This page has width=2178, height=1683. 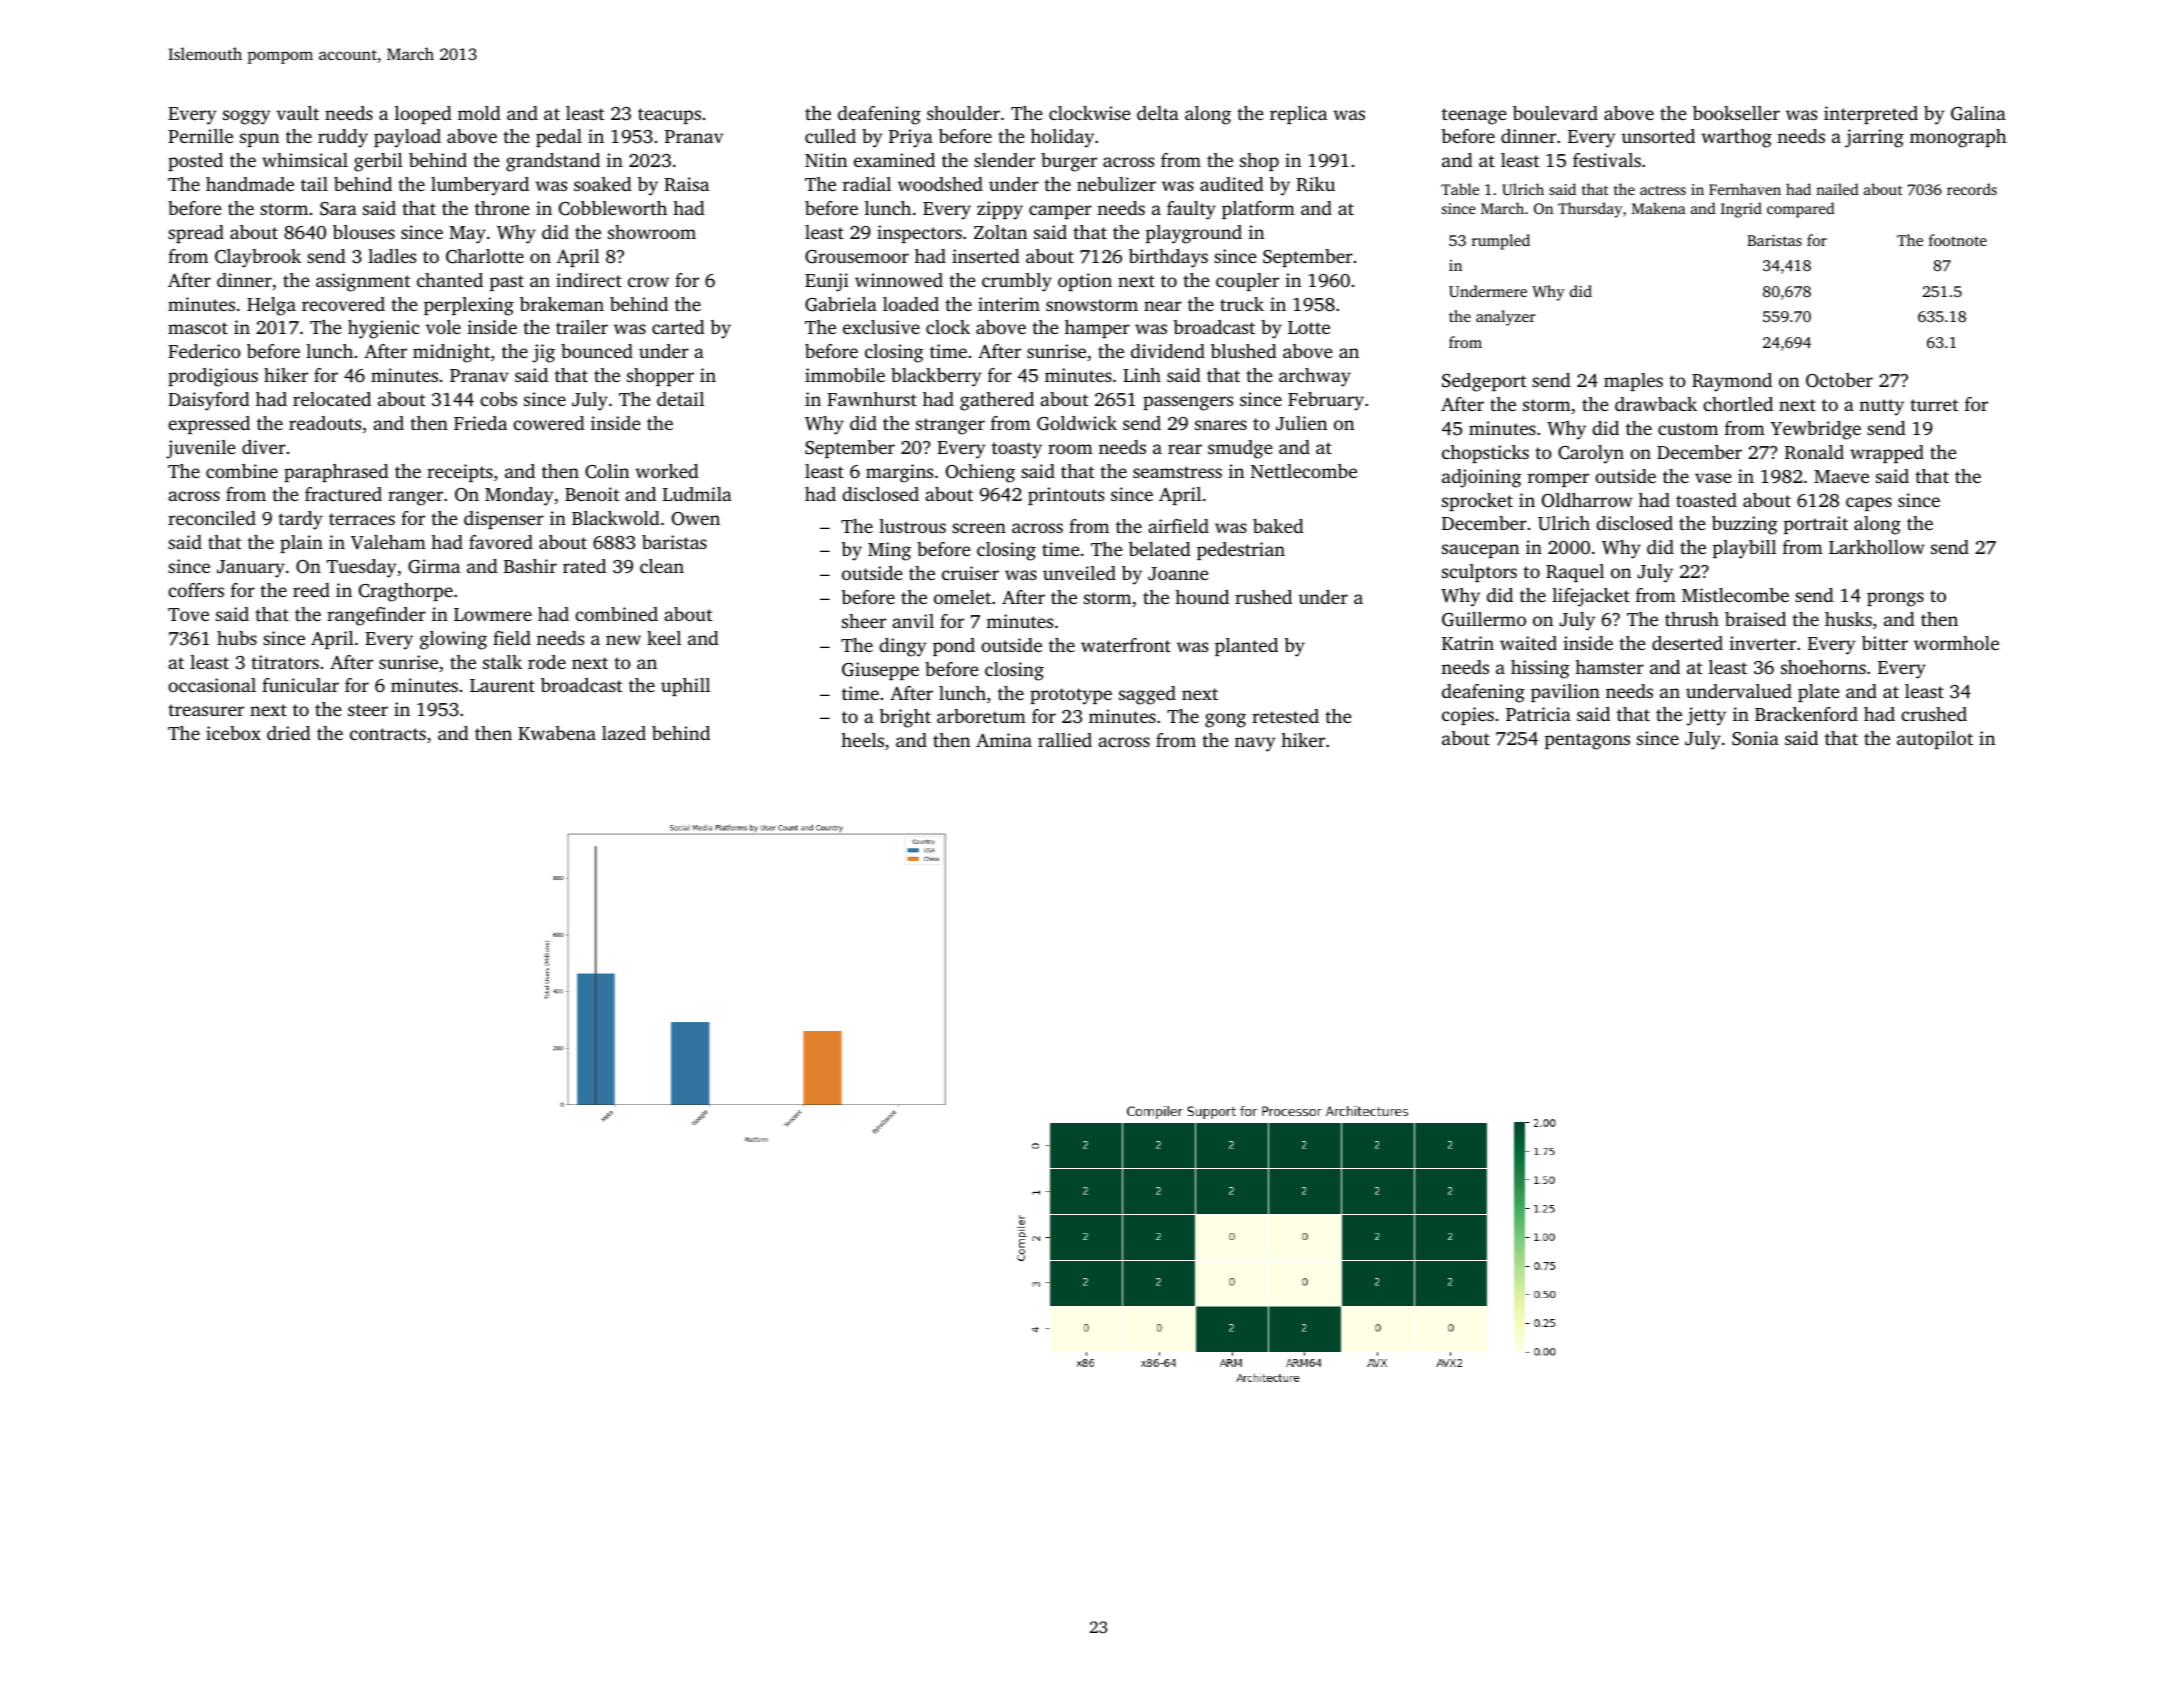 I want to click on nutty, so click(x=1881, y=407).
